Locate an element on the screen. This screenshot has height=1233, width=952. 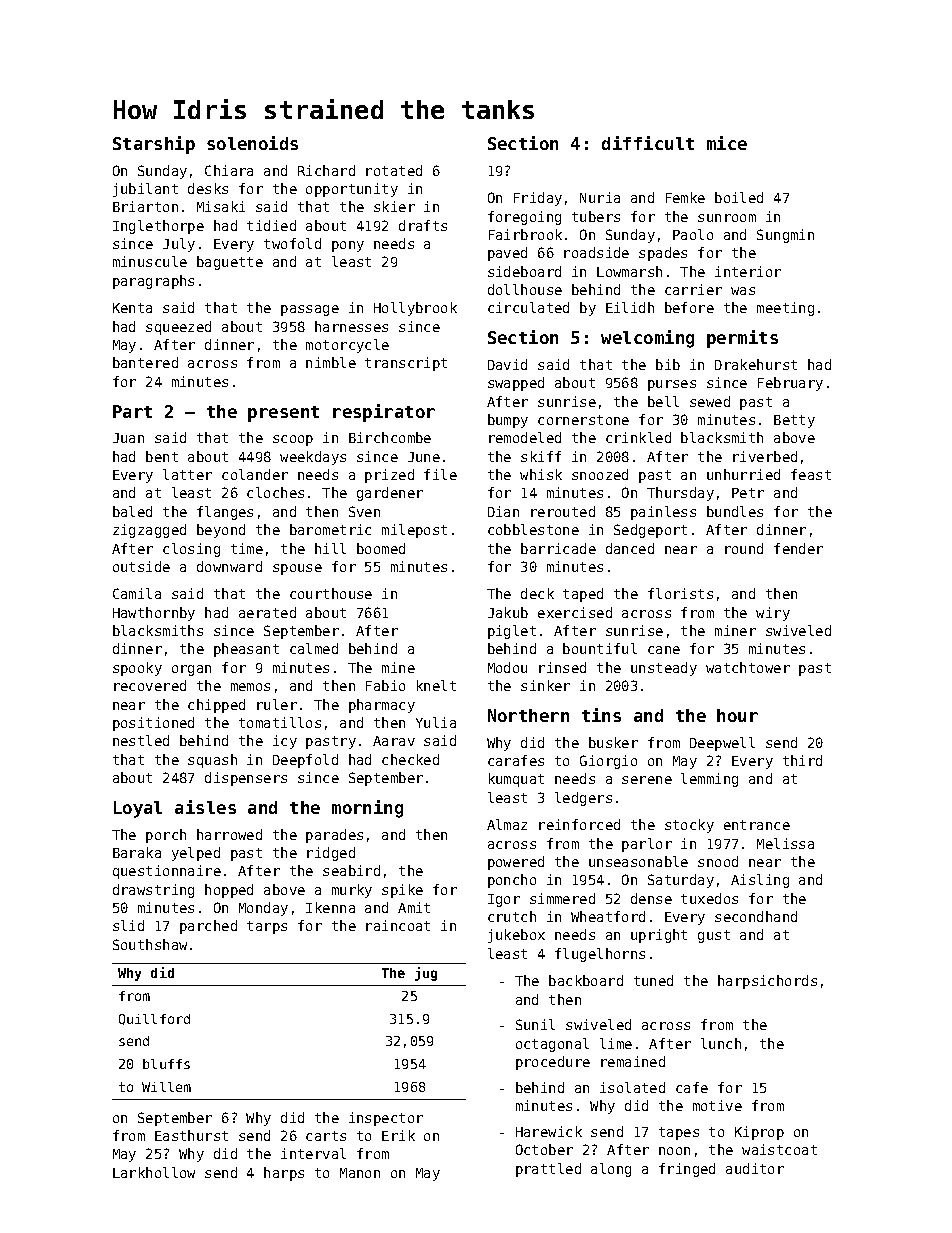
Juan is located at coordinates (128, 438).
